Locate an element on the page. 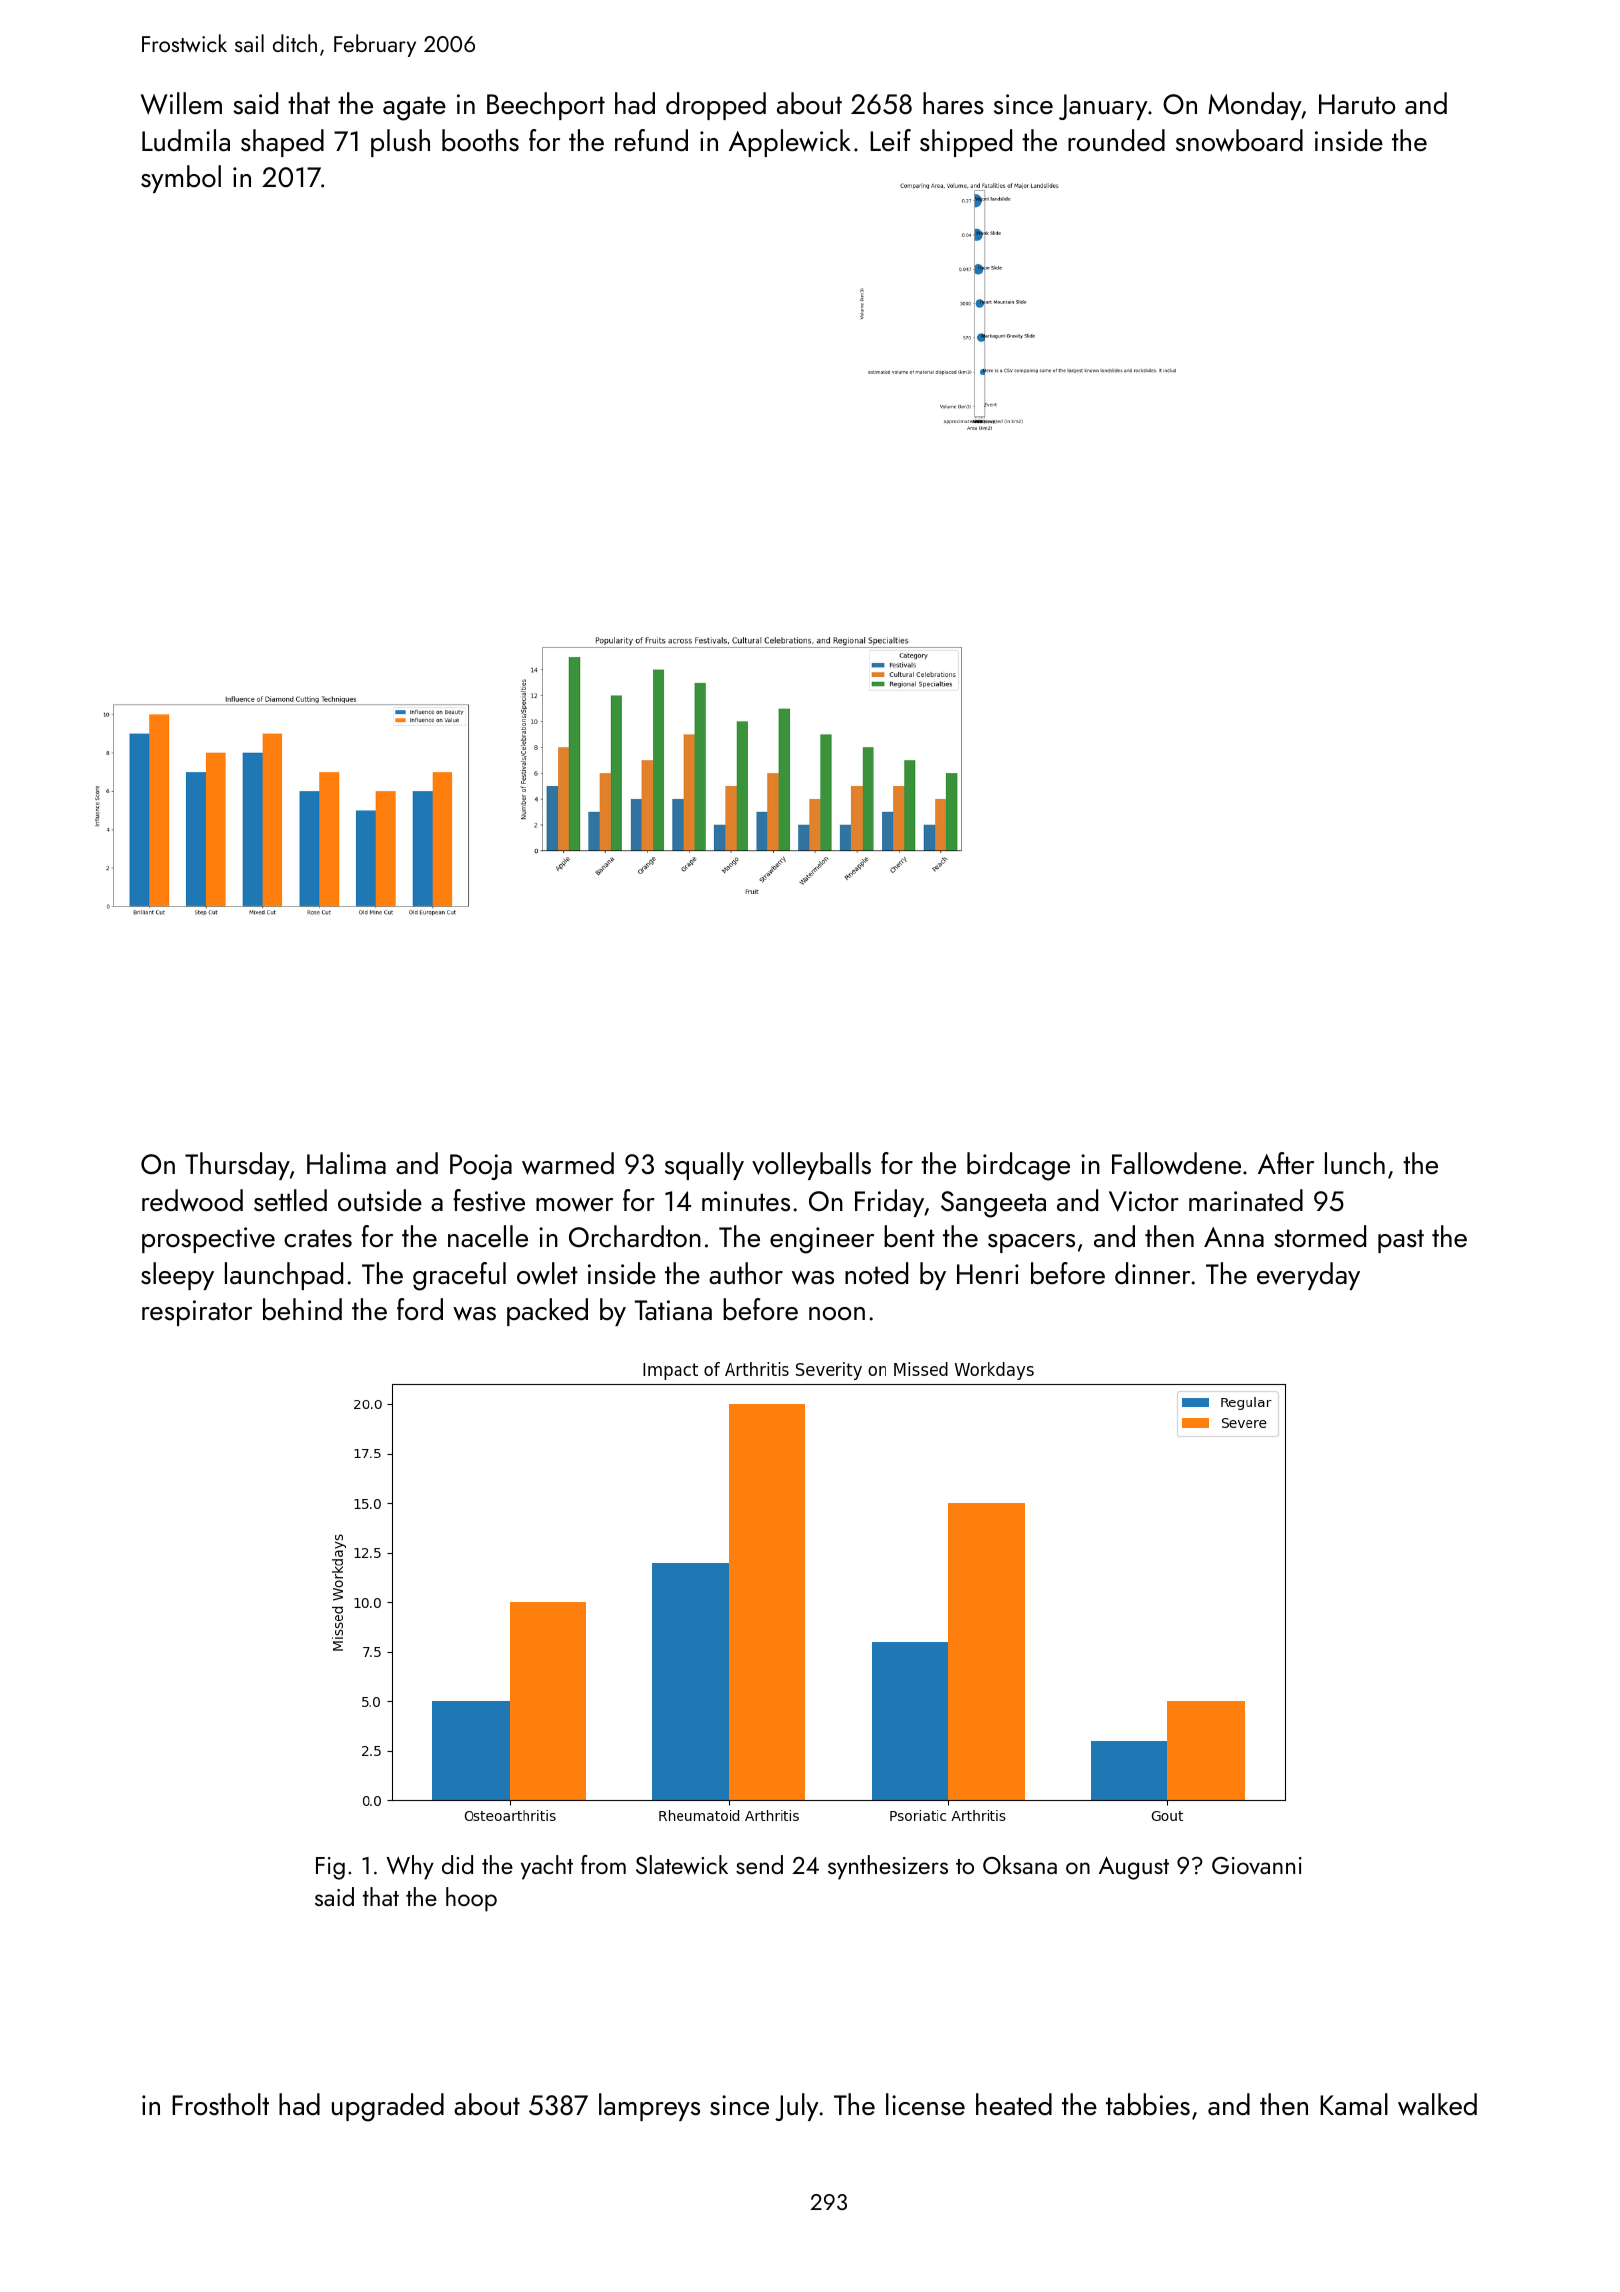 The image size is (1620, 2292). respirator is located at coordinates (197, 1313).
